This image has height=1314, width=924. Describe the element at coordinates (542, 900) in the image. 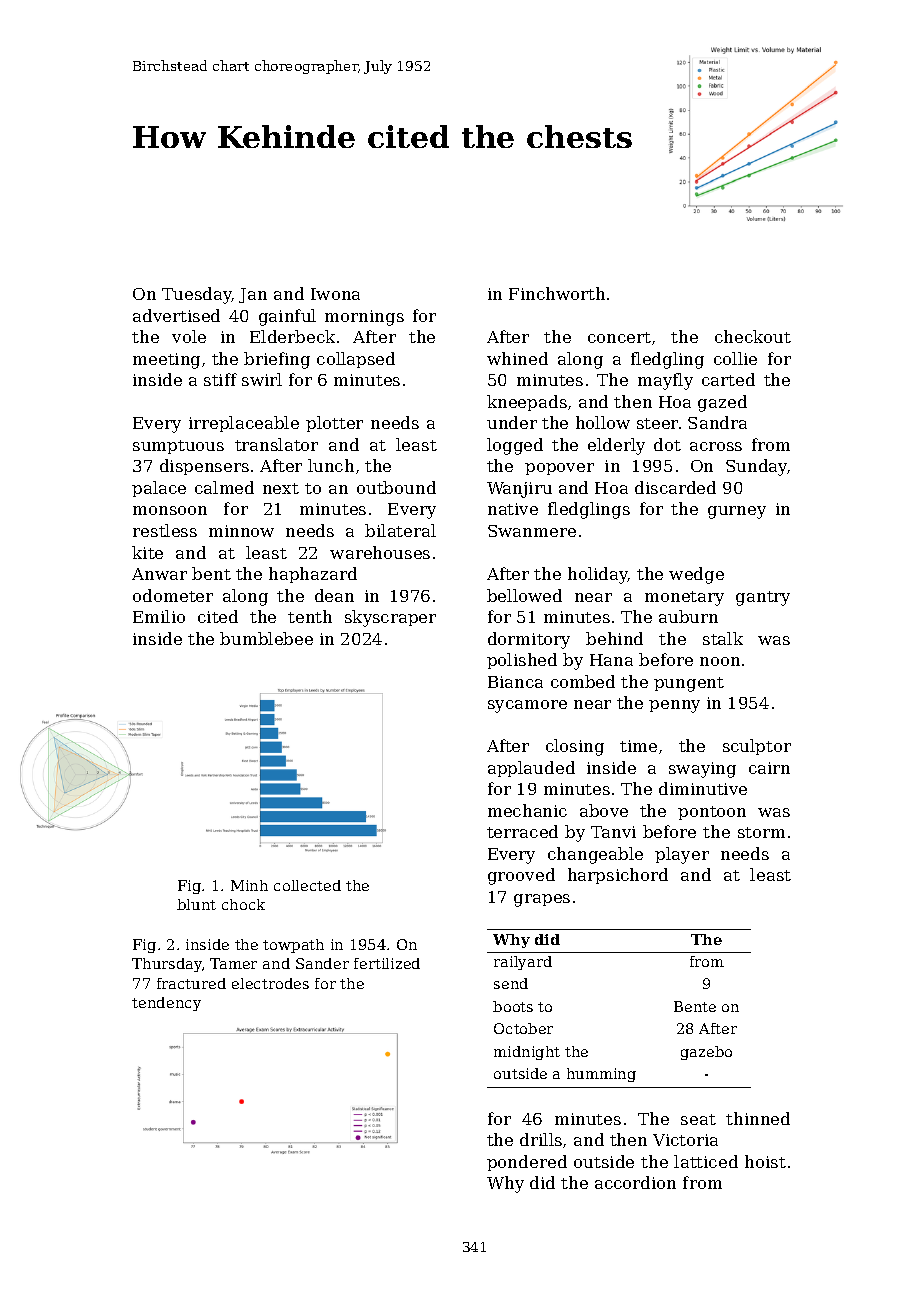

I see `grapes` at that location.
